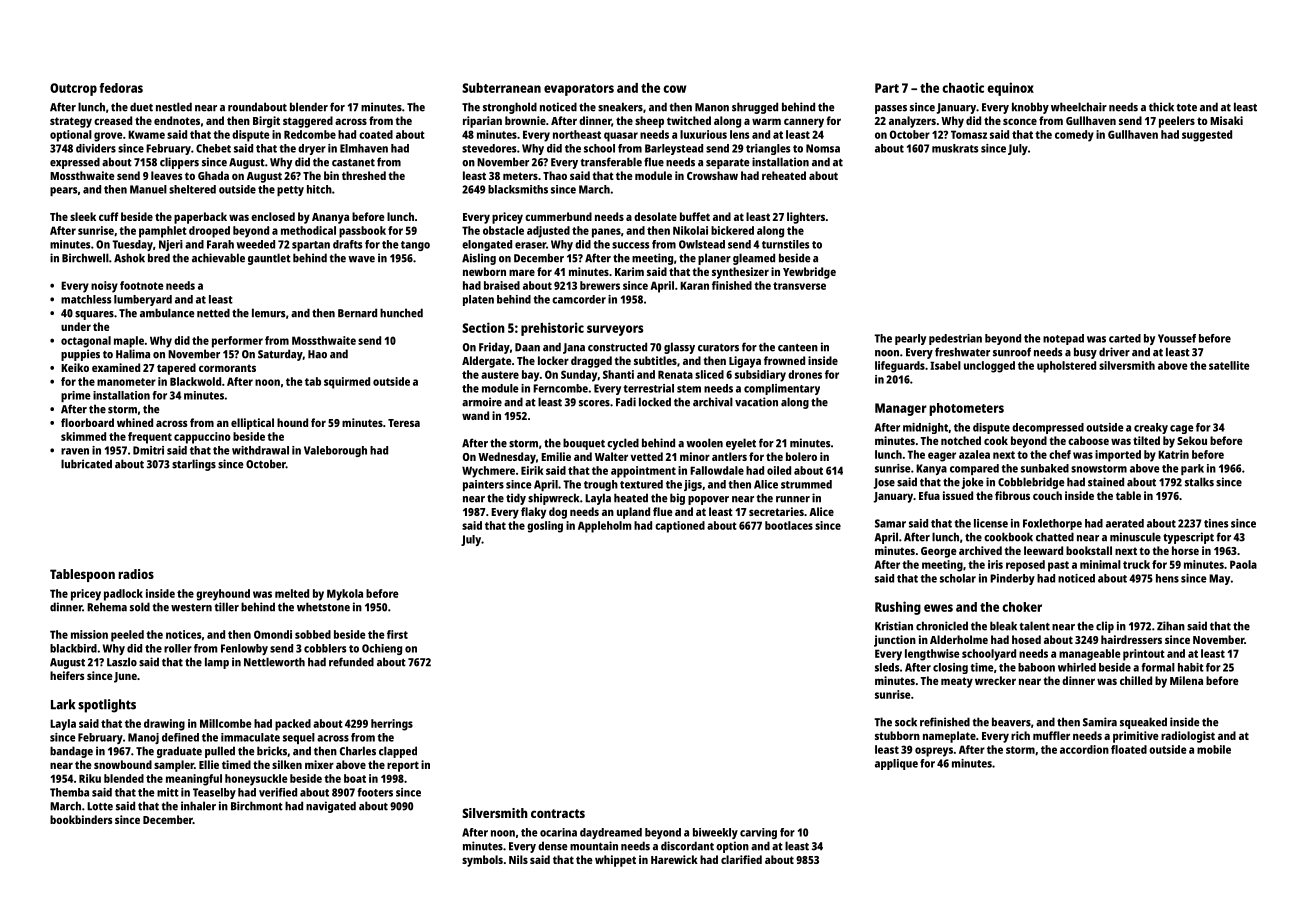  I want to click on radios, so click(136, 574).
